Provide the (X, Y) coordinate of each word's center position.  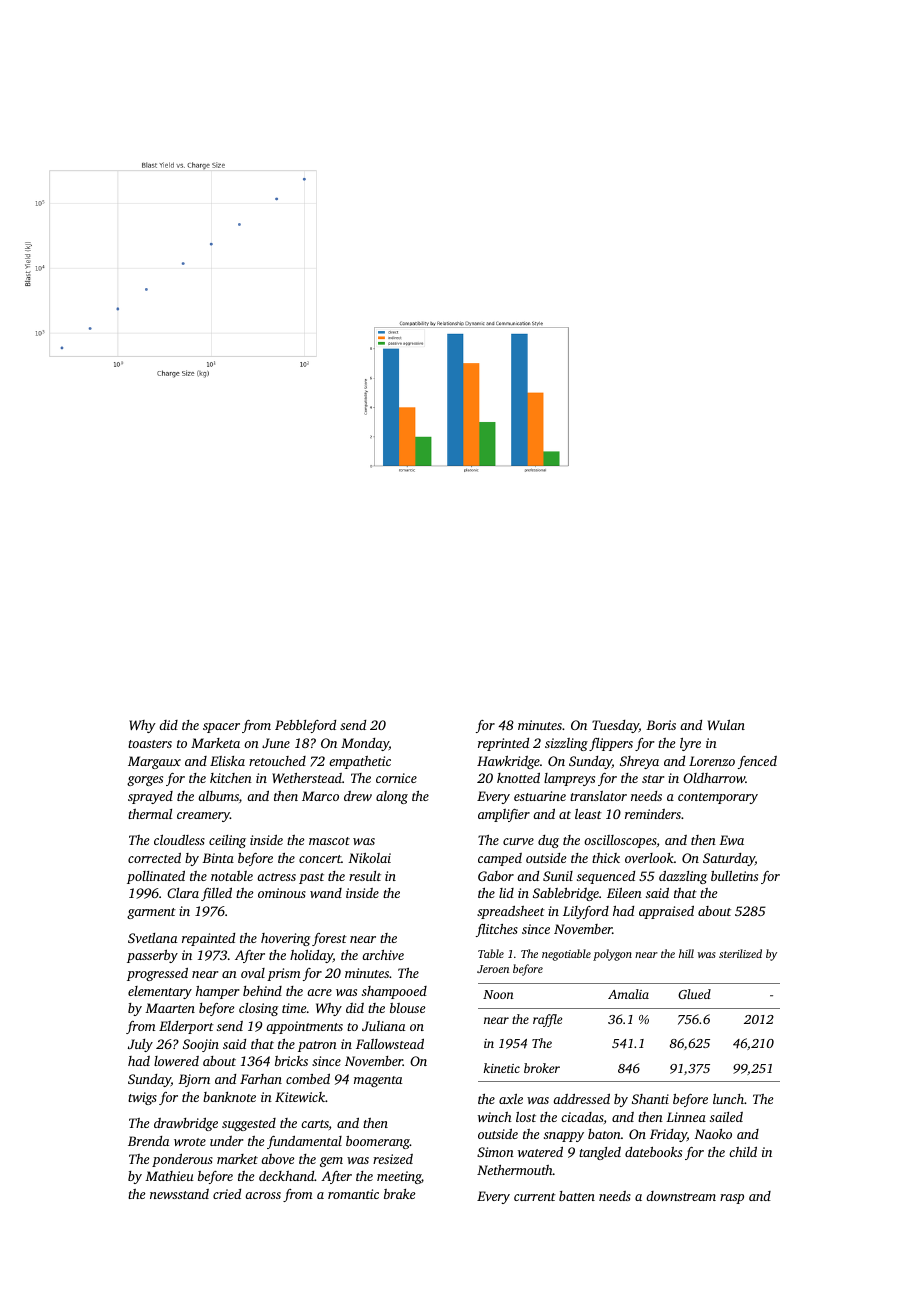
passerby (152, 956)
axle (511, 1099)
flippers (611, 744)
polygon (612, 955)
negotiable (566, 955)
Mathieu (169, 1176)
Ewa (731, 840)
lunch (728, 1099)
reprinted (503, 744)
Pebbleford (305, 726)
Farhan (261, 1079)
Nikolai (369, 858)
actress (276, 877)
